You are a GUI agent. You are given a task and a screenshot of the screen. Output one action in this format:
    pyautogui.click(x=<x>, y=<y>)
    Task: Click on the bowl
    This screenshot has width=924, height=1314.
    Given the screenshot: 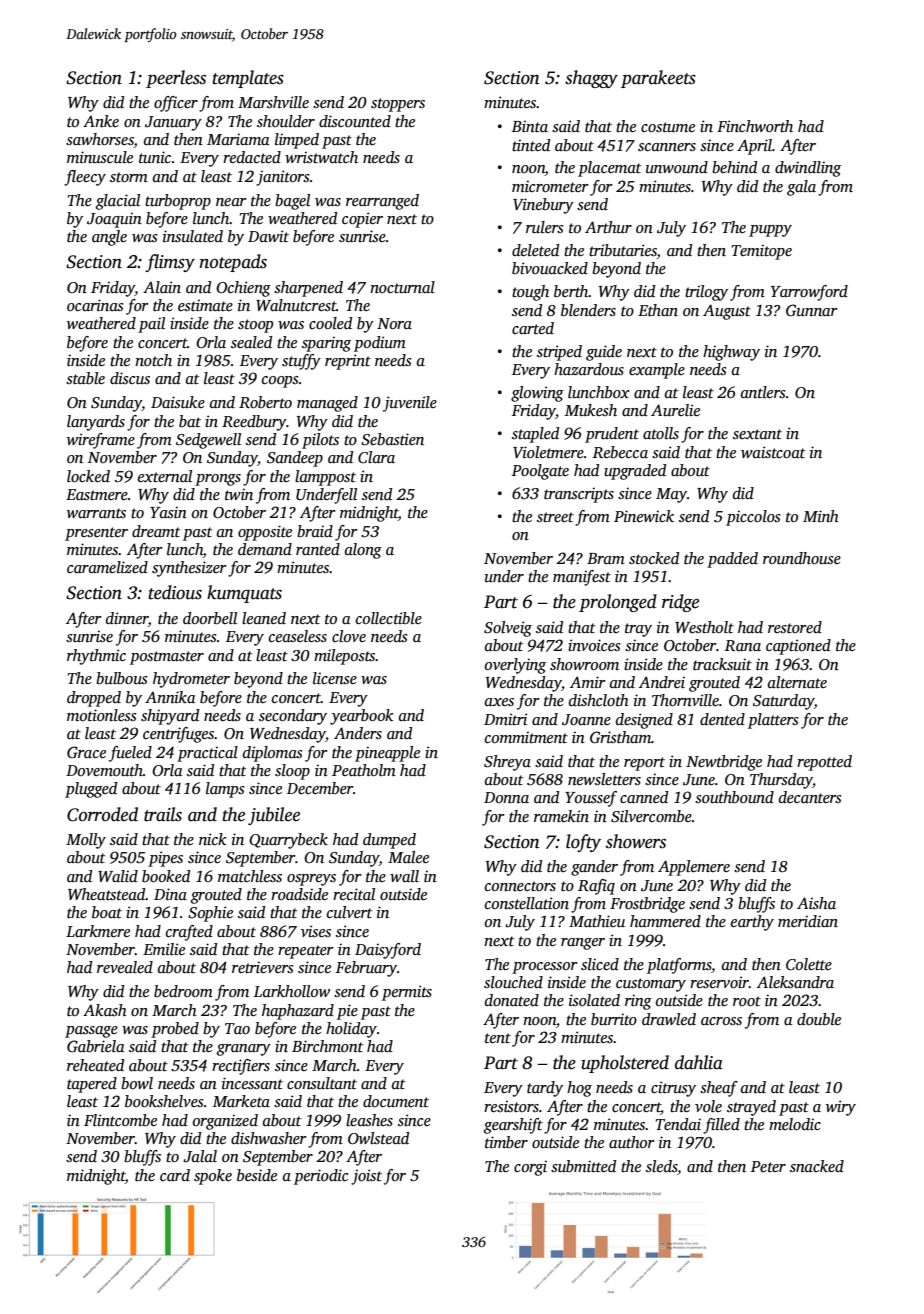 What is the action you would take?
    pyautogui.click(x=137, y=1083)
